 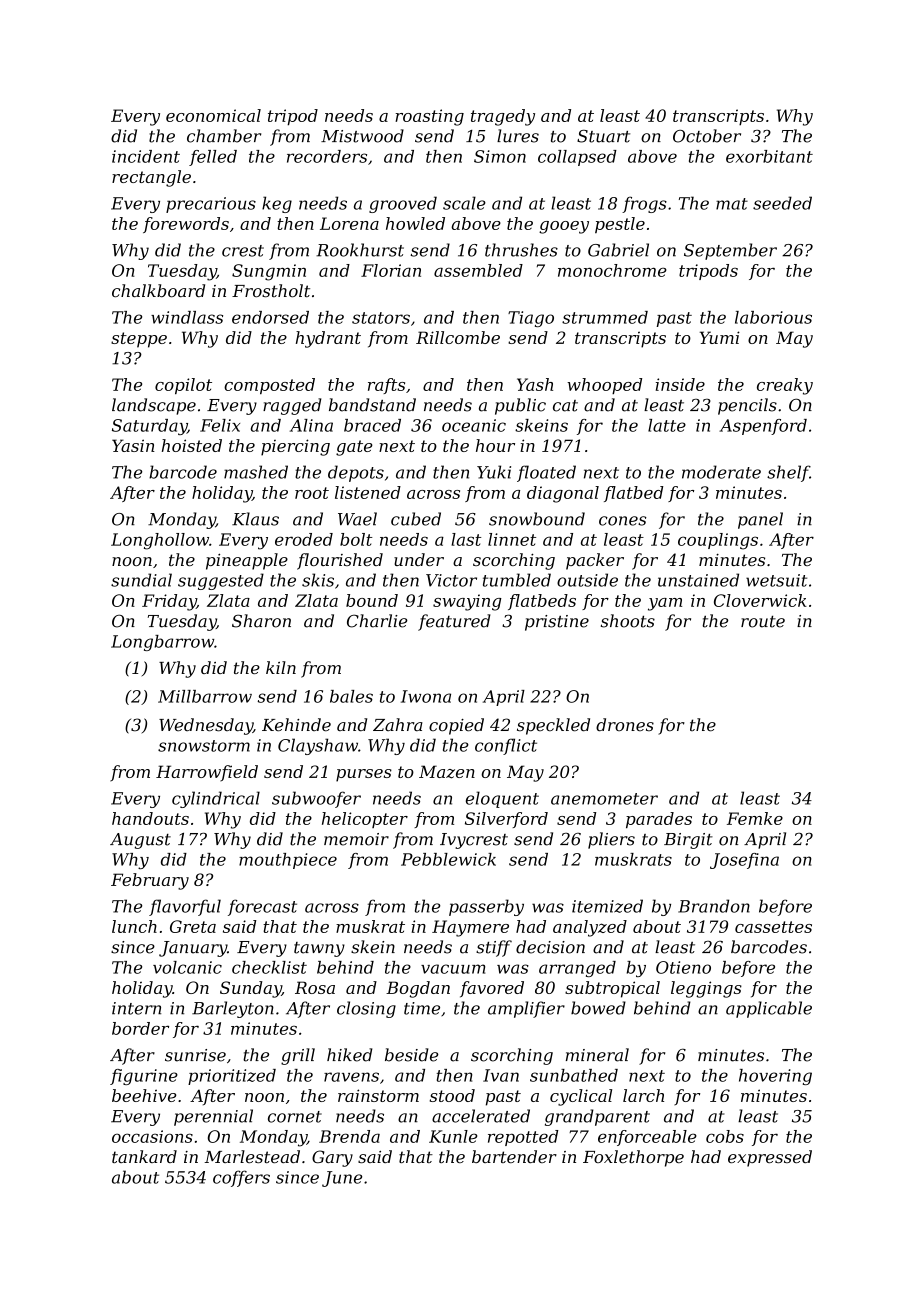 I want to click on forecast, so click(x=262, y=907).
